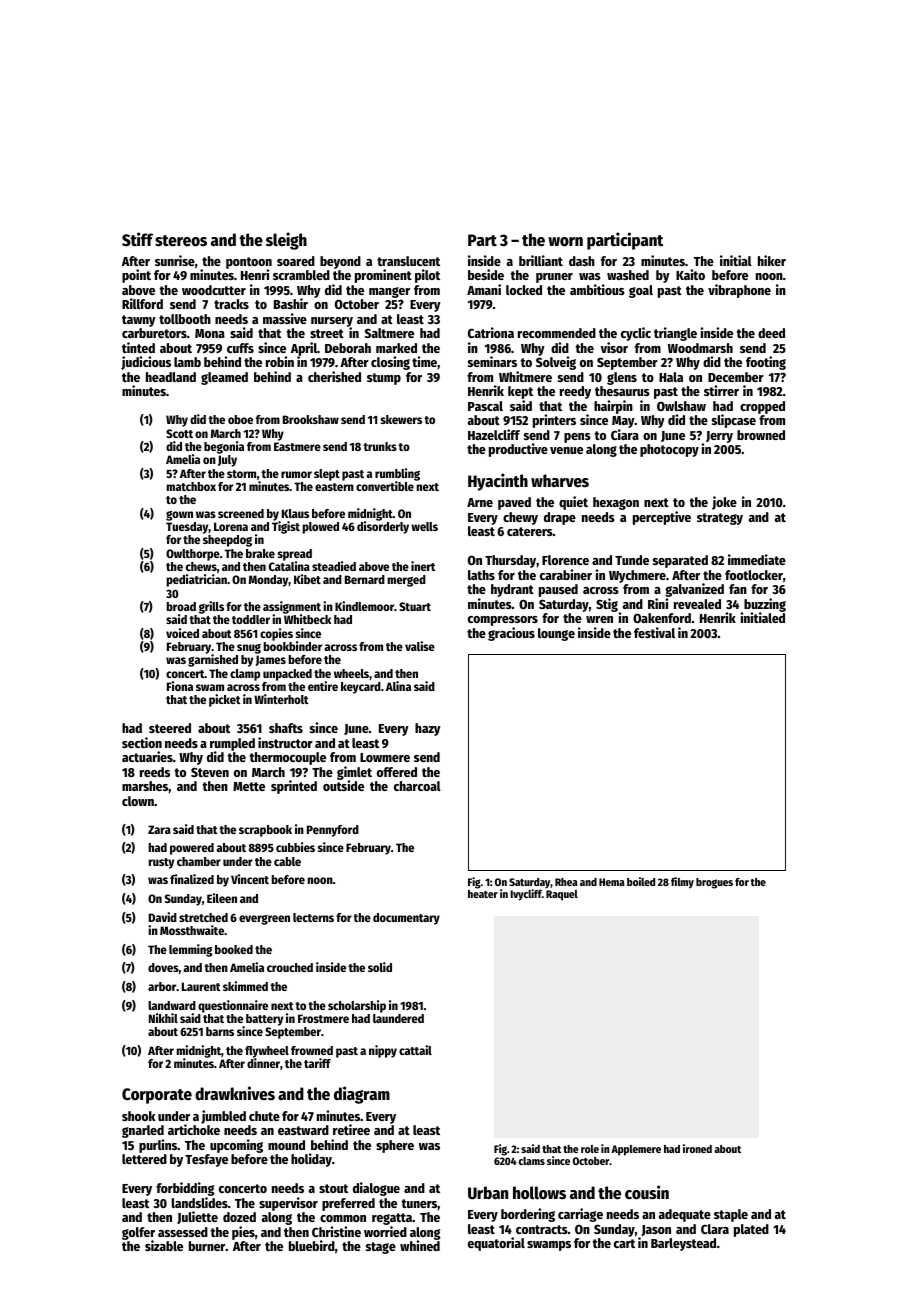 This document has width=908, height=1316. I want to click on burner, so click(207, 1246).
